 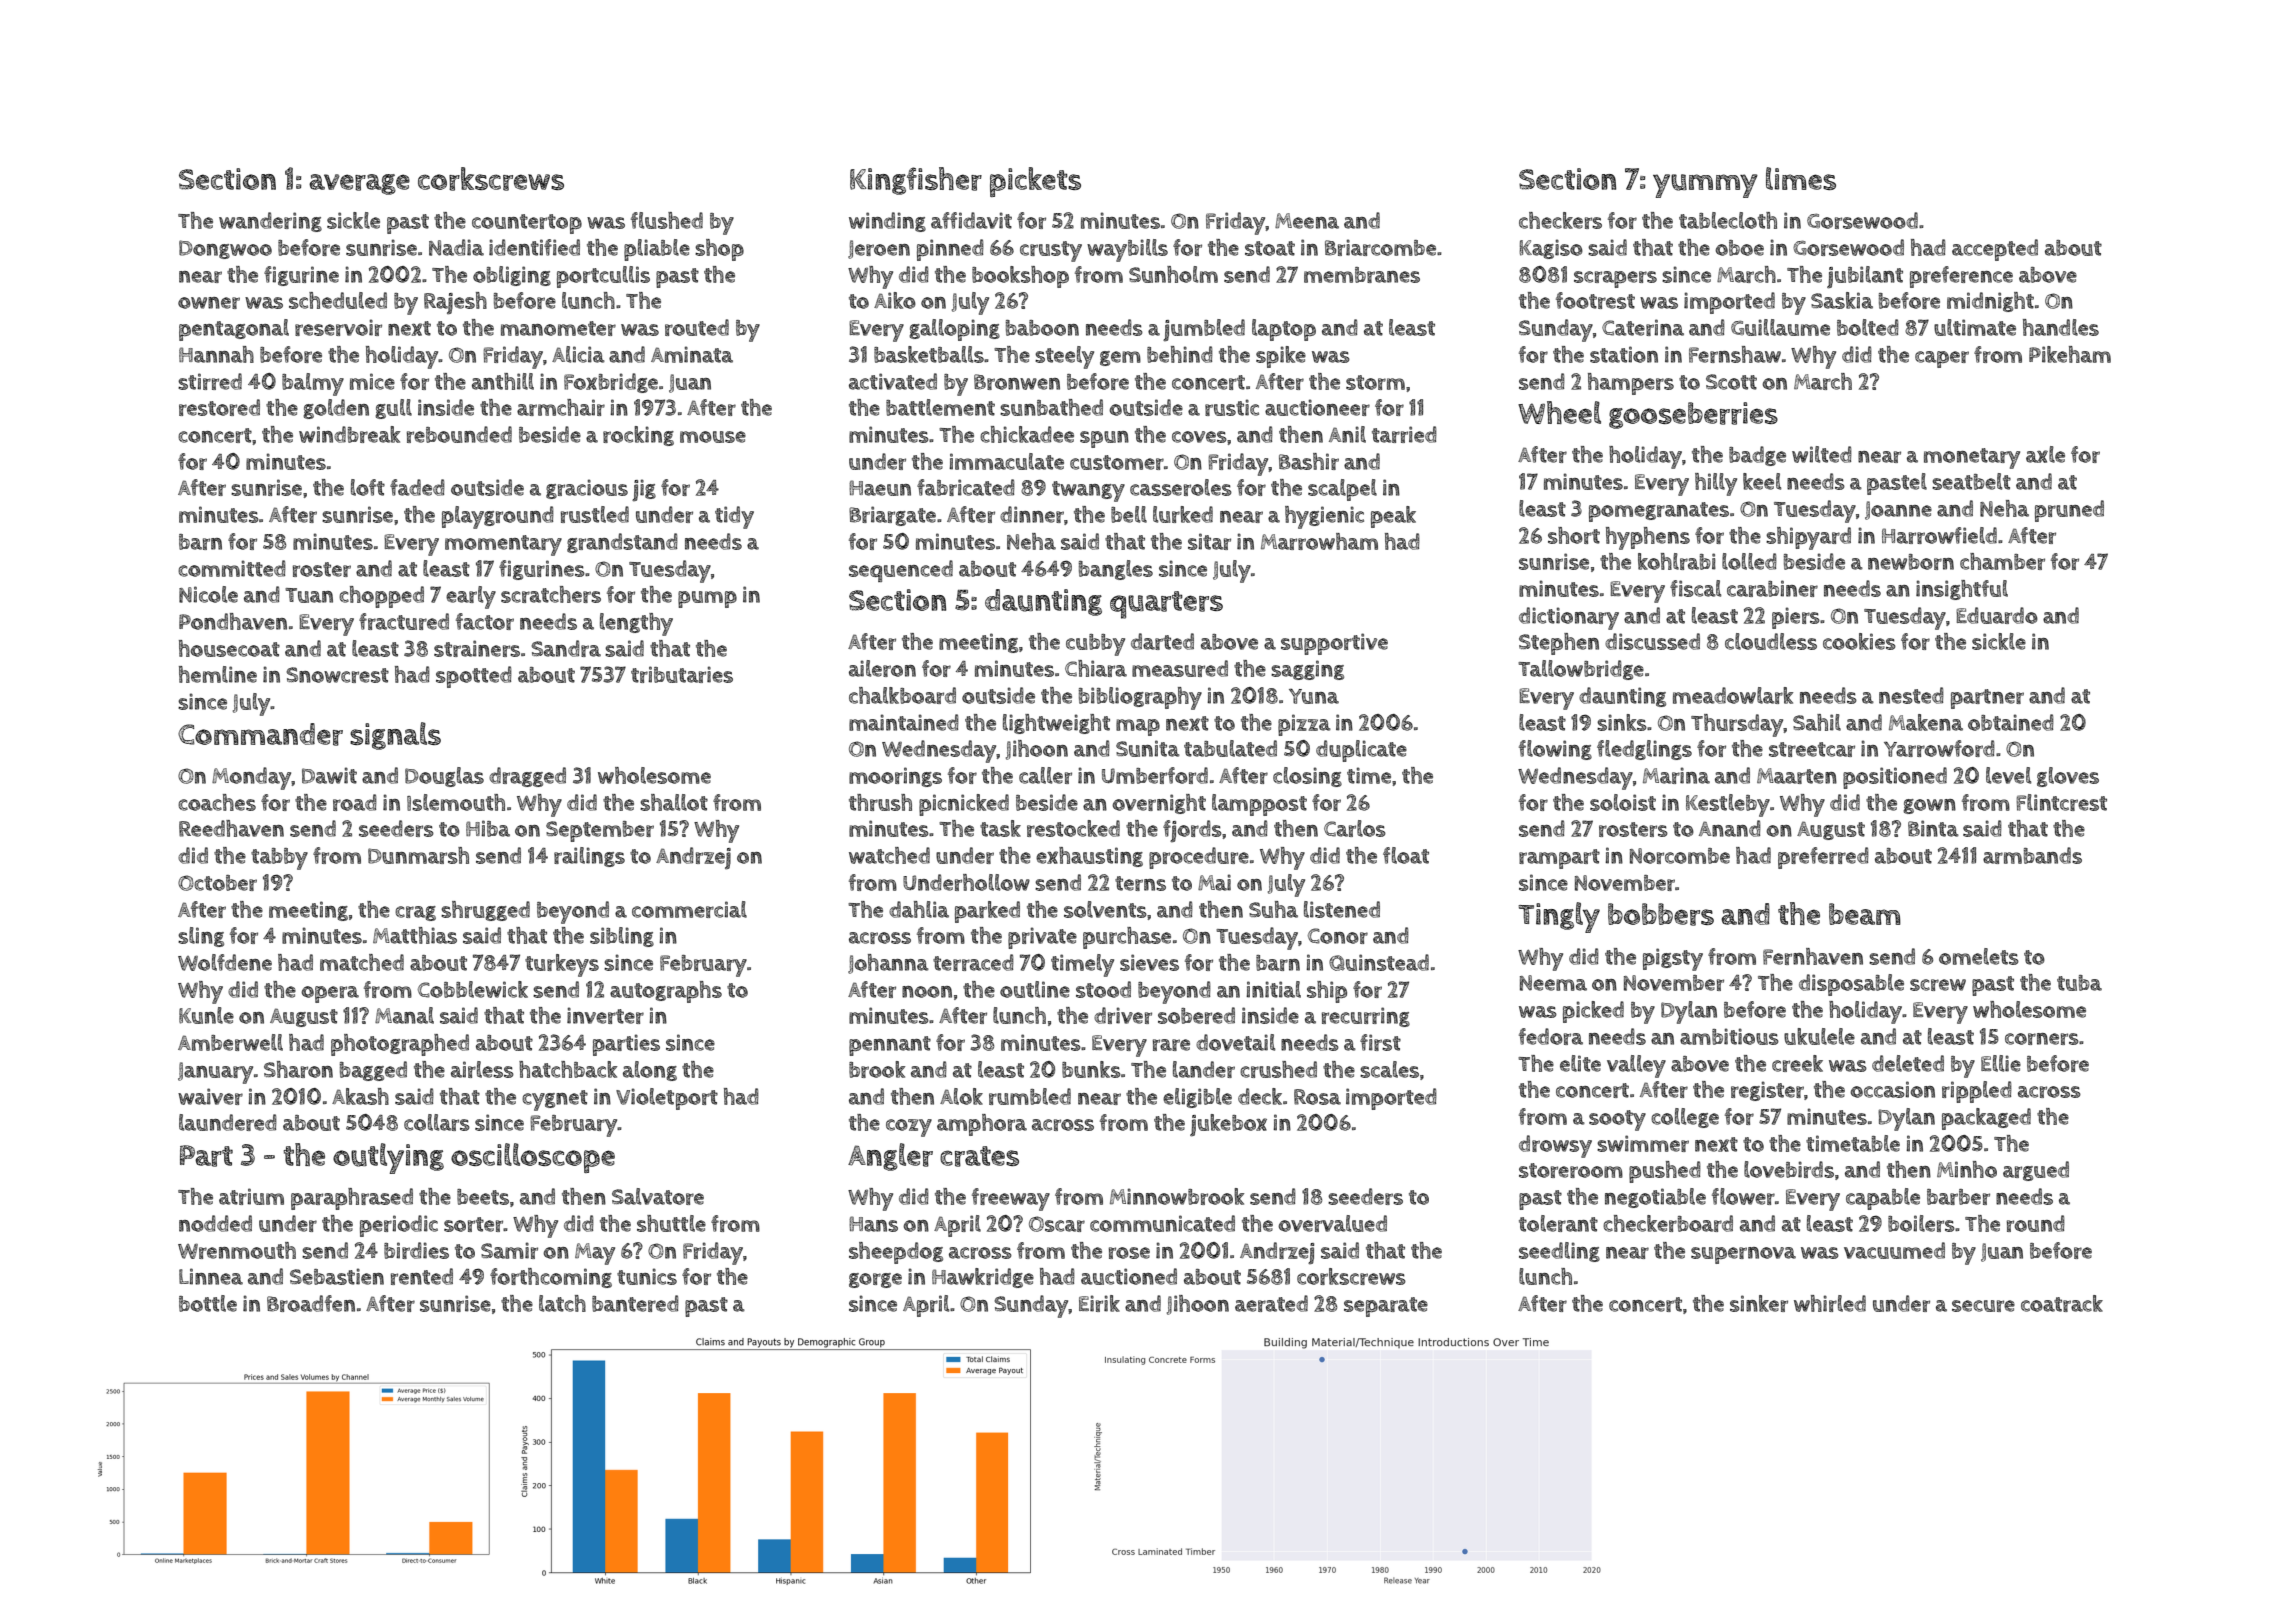 I want to click on purchase, so click(x=1127, y=938).
